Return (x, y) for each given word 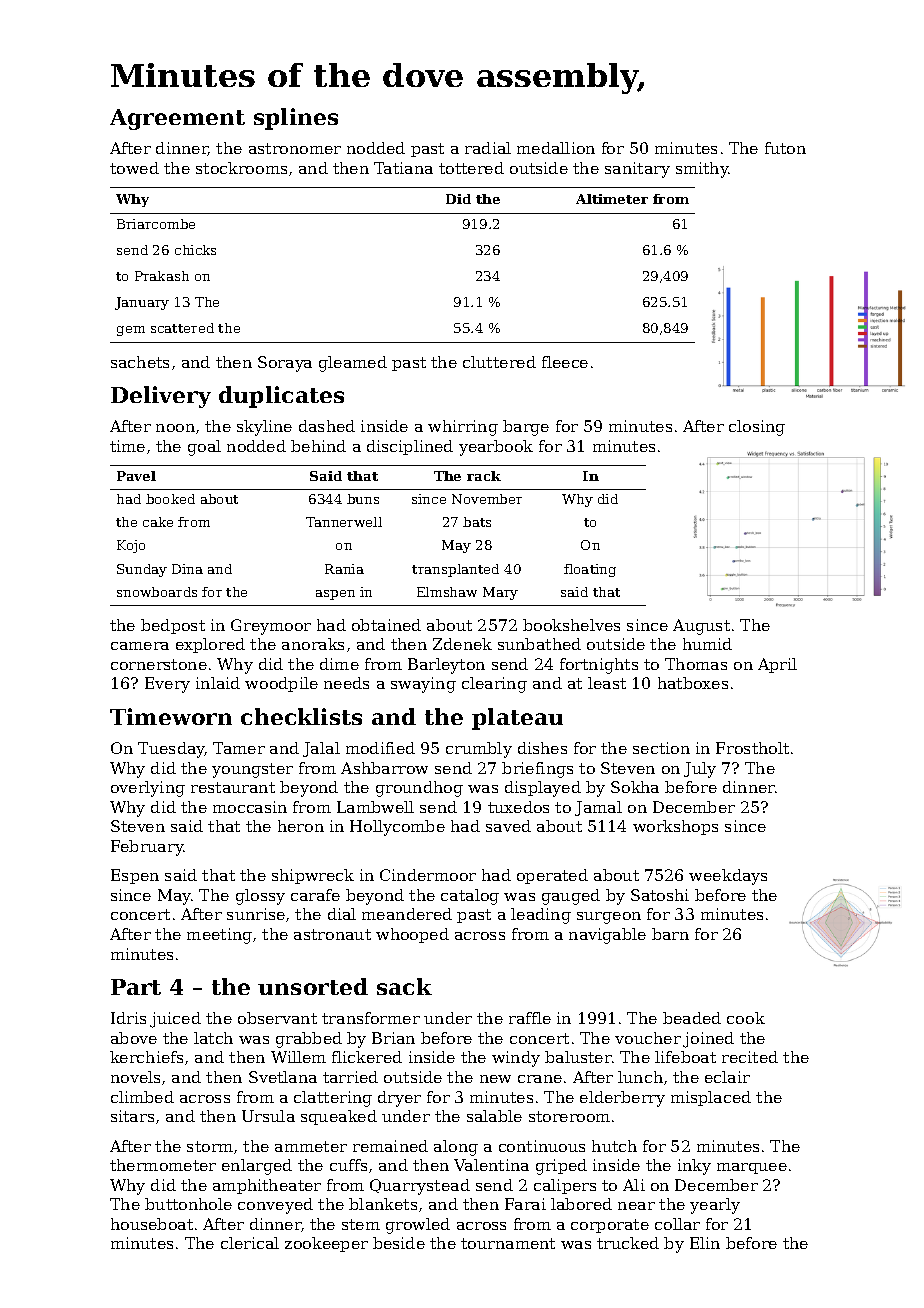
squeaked (339, 1117)
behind (318, 446)
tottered (471, 168)
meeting (219, 936)
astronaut (332, 934)
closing (757, 428)
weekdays (728, 877)
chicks (195, 250)
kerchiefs (146, 1057)
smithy (702, 170)
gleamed (353, 364)
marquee (752, 1168)
